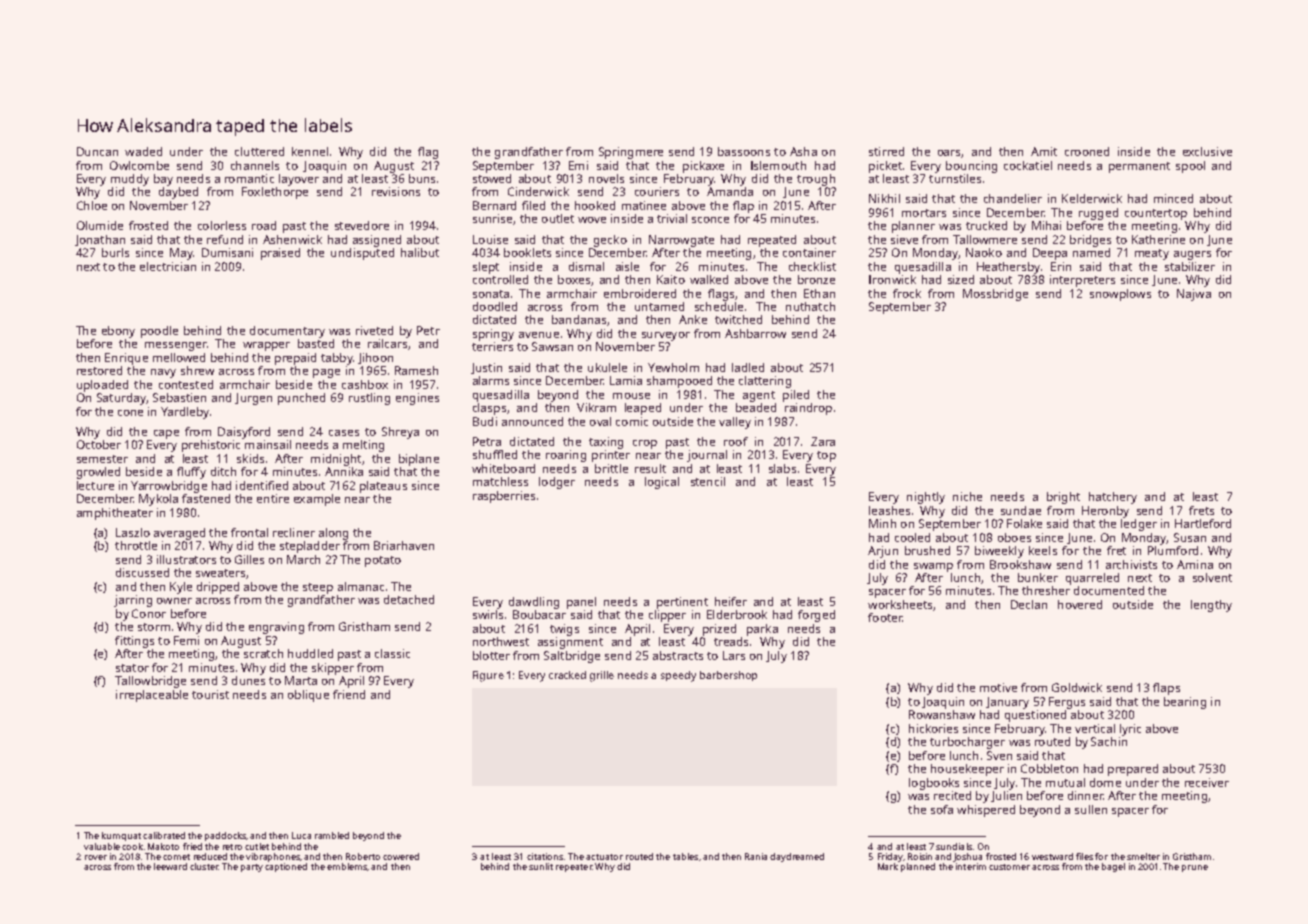 Image resolution: width=1308 pixels, height=924 pixels. I want to click on stencil, so click(708, 481).
